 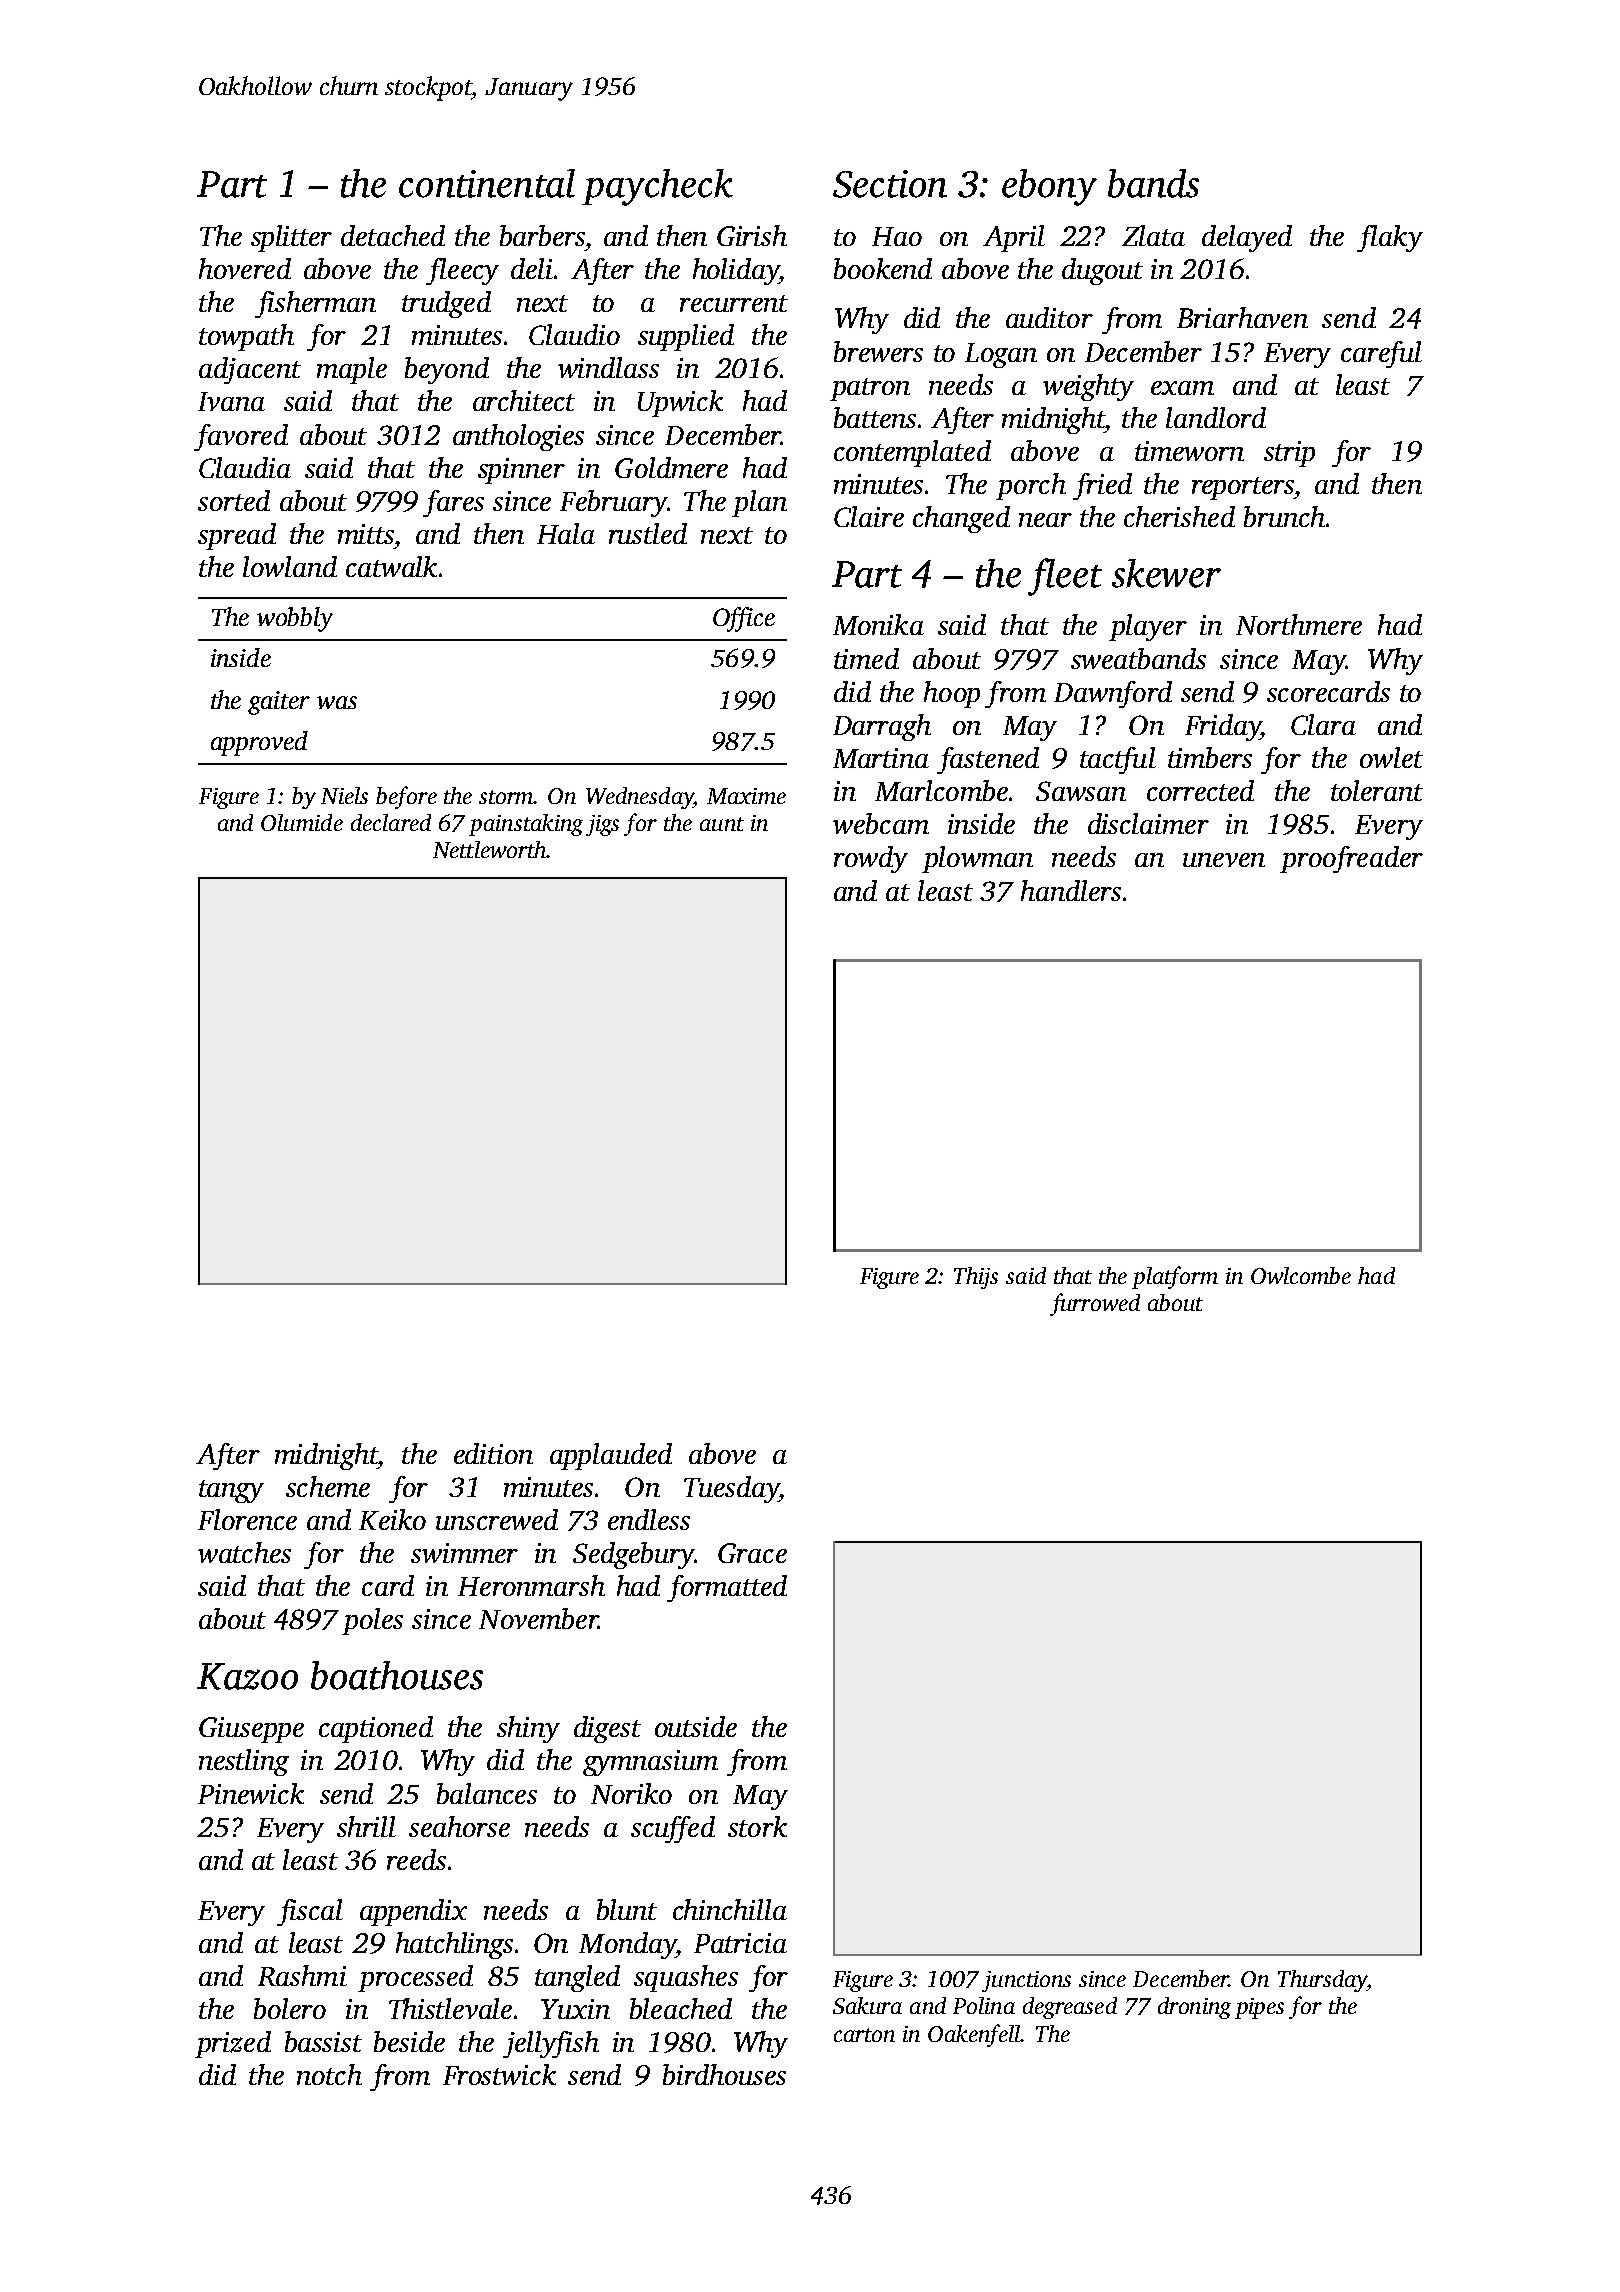 What do you see at coordinates (1148, 823) in the page?
I see `disclaimer` at bounding box center [1148, 823].
